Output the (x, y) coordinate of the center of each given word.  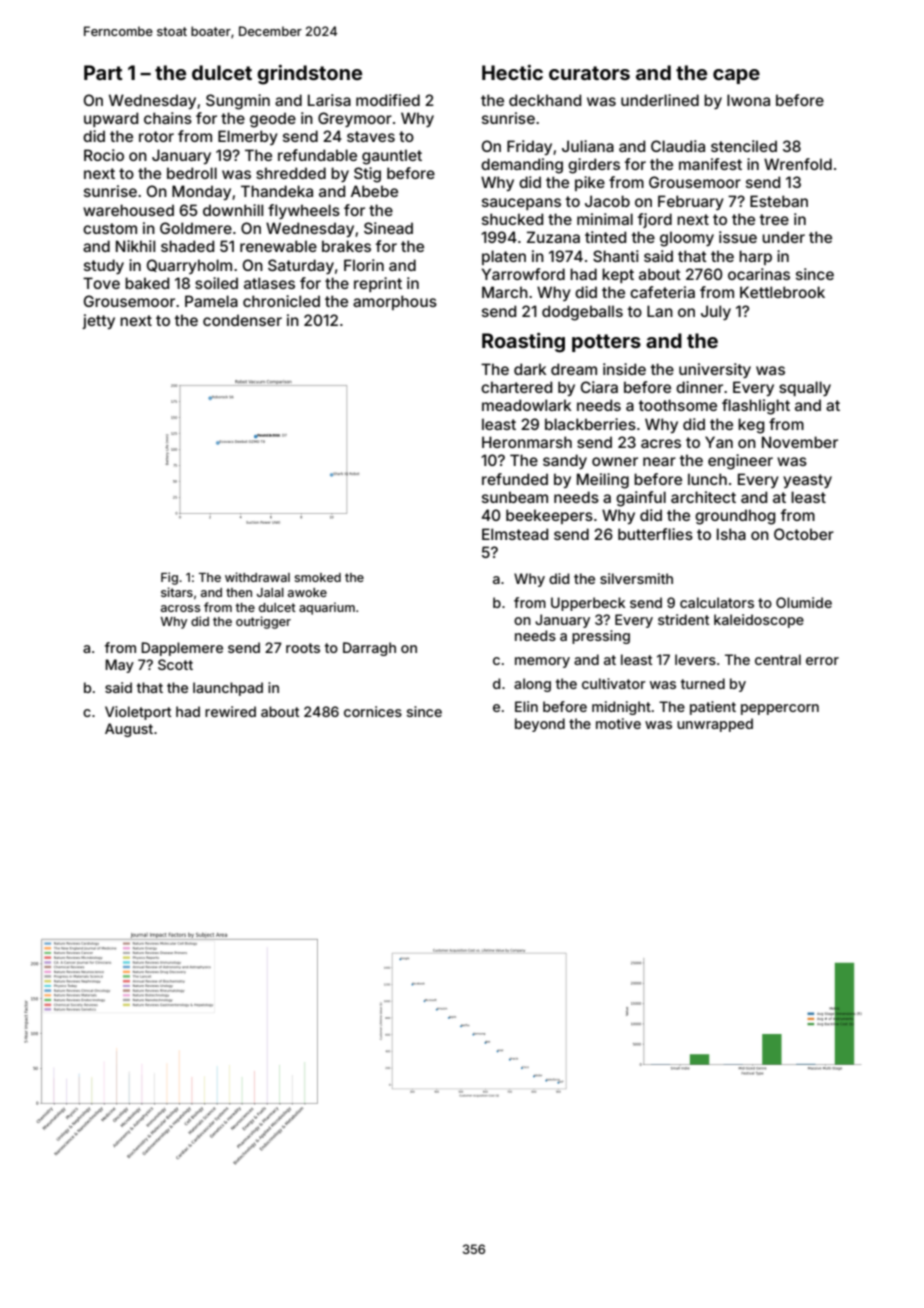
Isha (731, 534)
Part (103, 72)
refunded (515, 479)
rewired (230, 711)
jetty (98, 321)
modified (388, 100)
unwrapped (715, 725)
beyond (540, 725)
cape (736, 76)
